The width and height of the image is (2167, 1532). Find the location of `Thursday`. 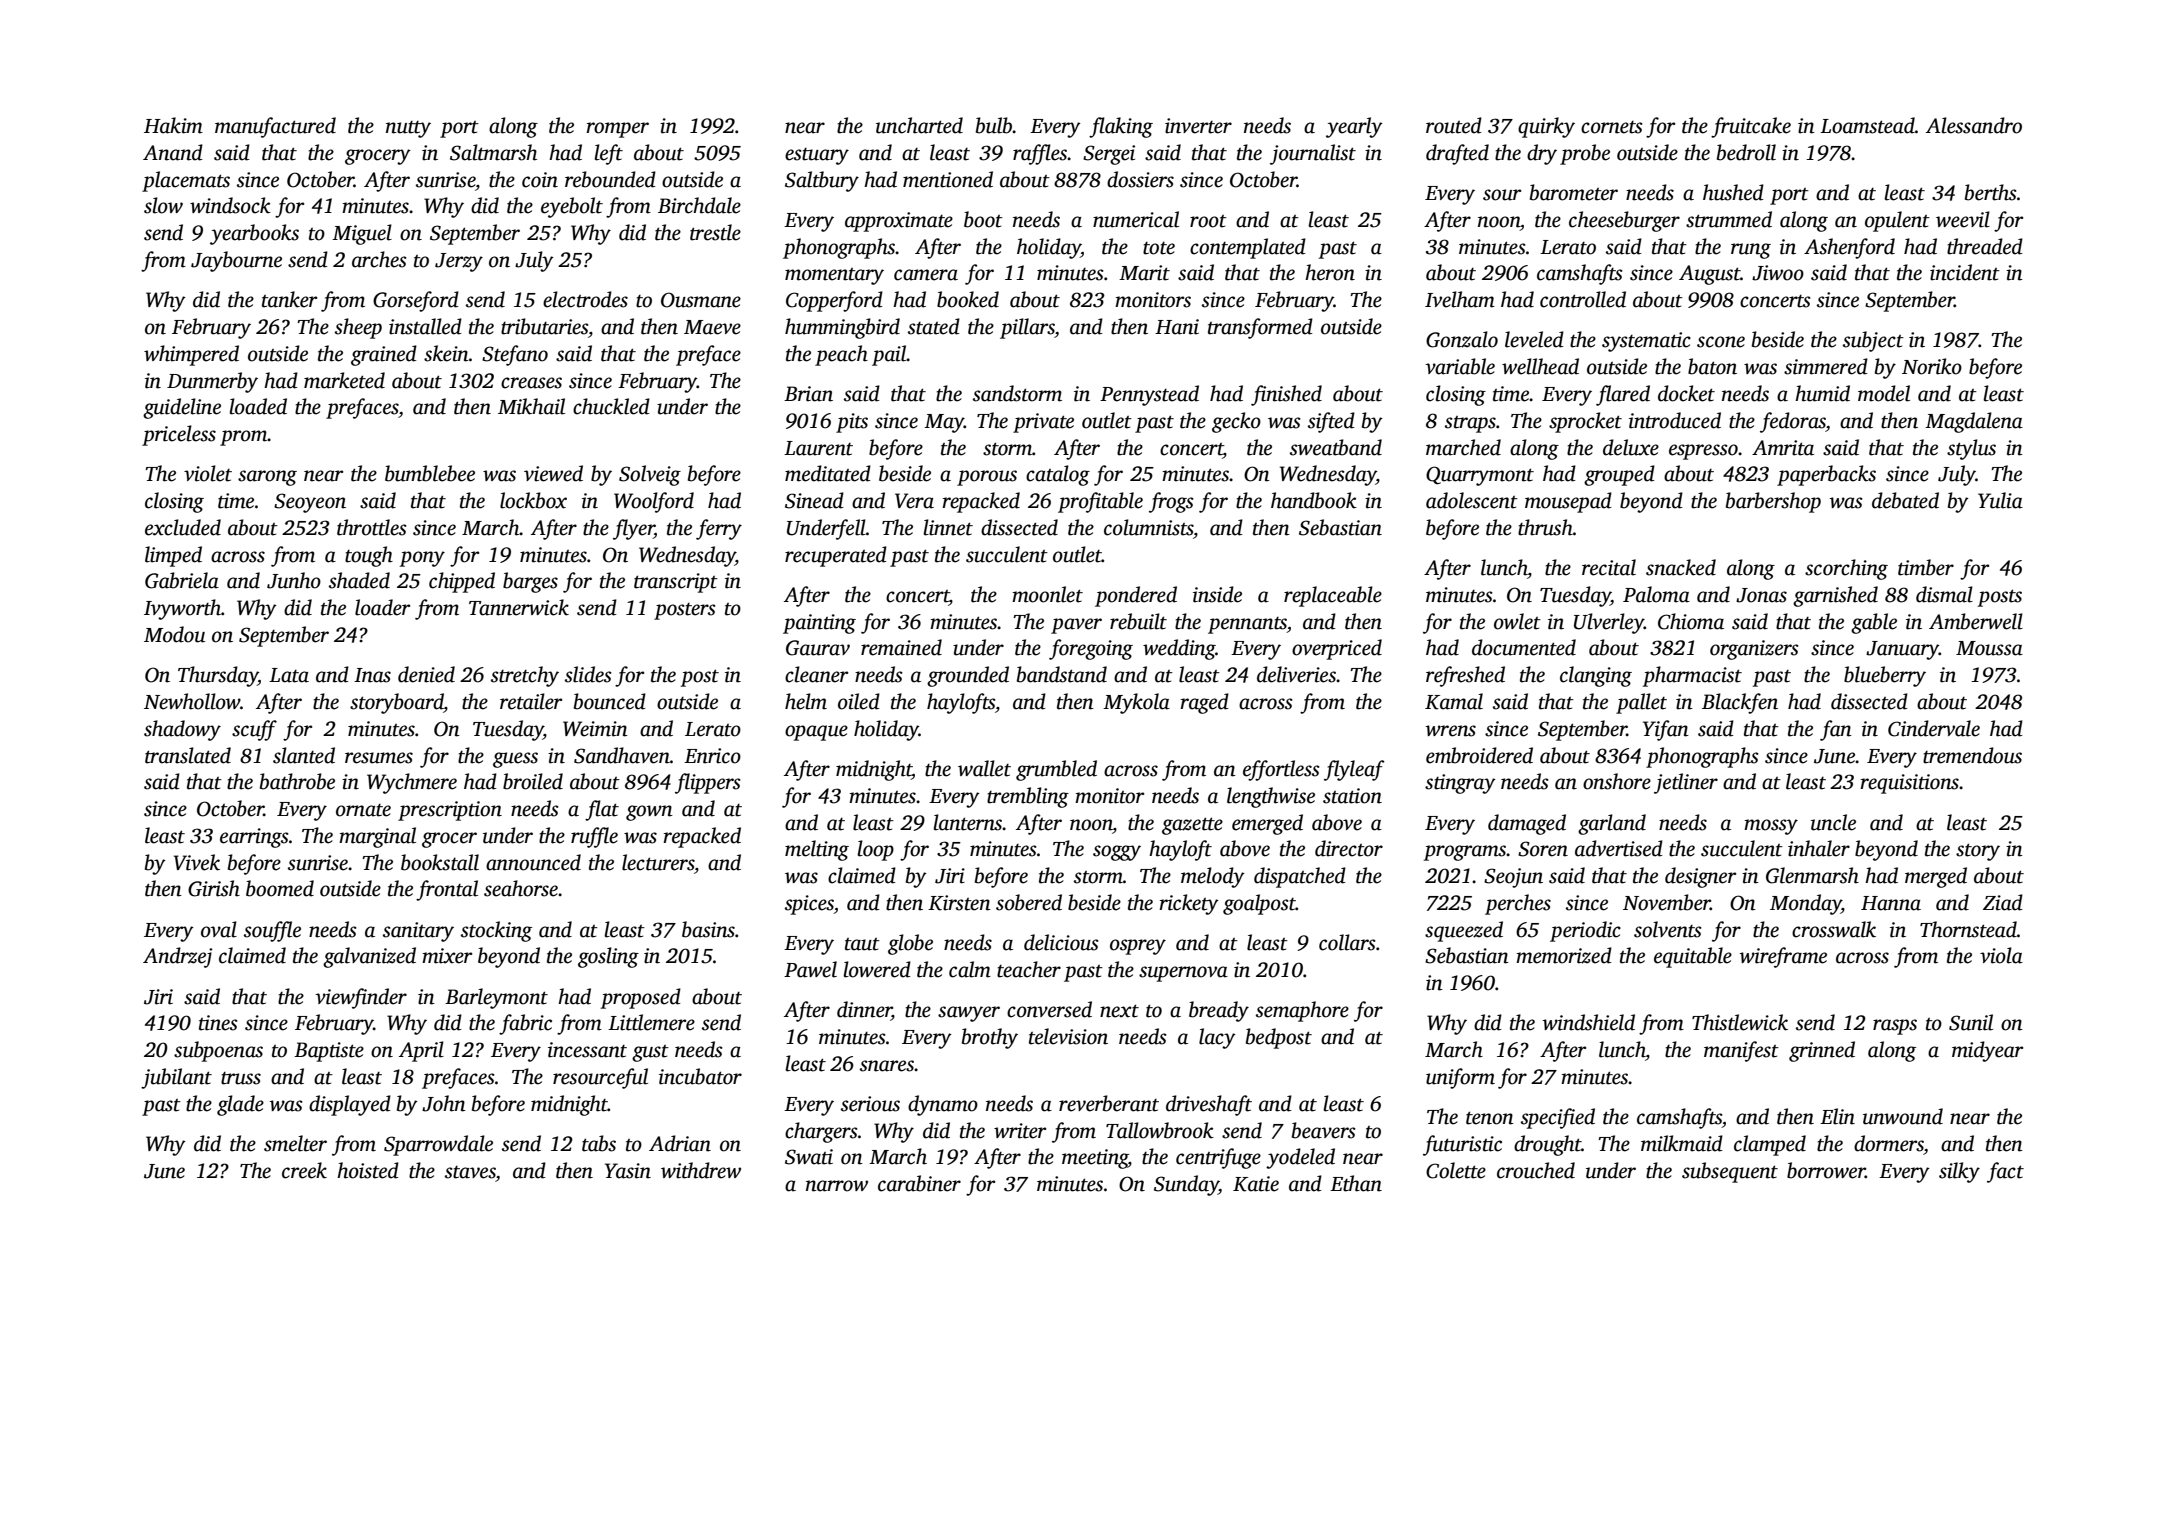

Thursday is located at coordinates (218, 676).
